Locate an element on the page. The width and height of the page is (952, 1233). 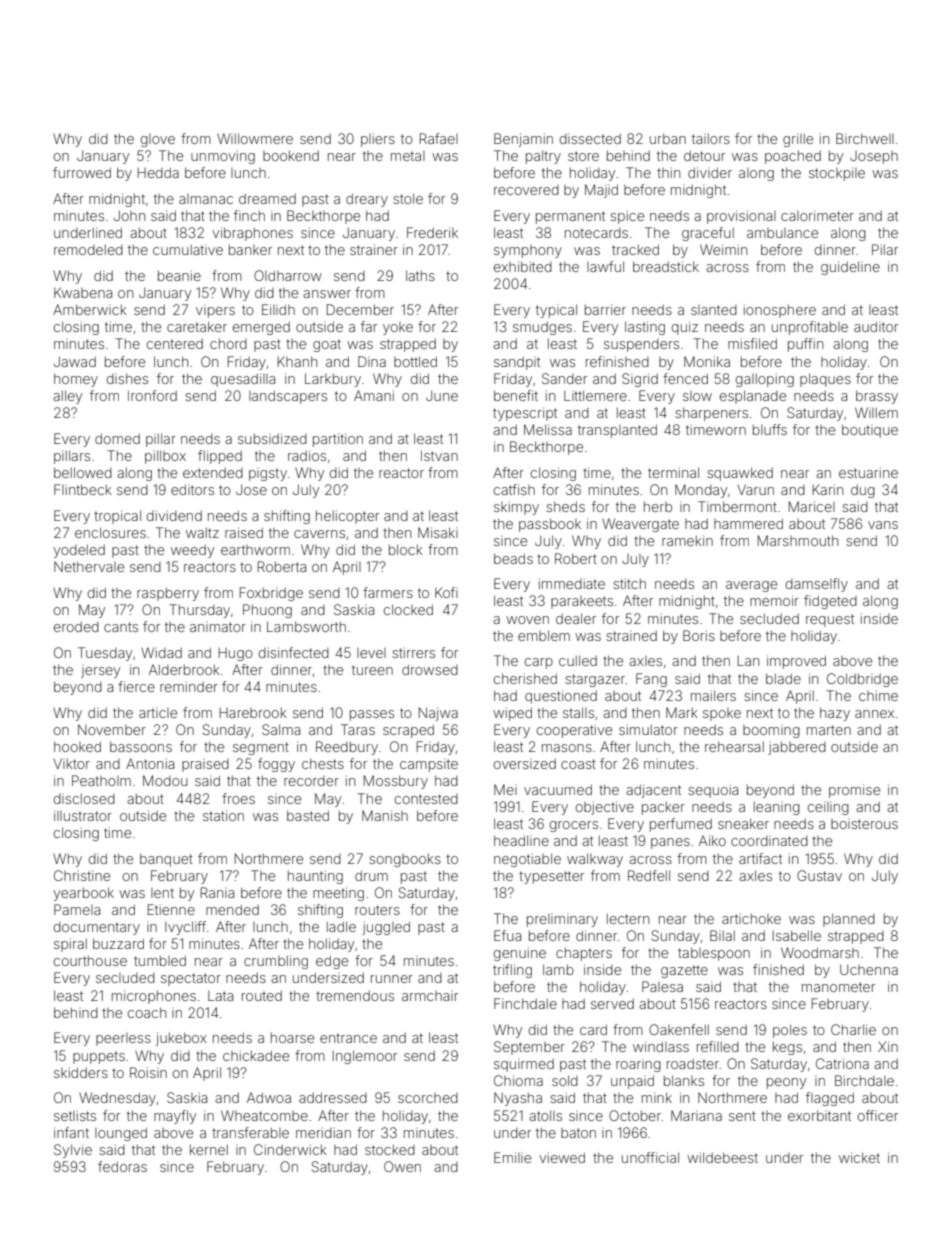
boutique is located at coordinates (870, 431).
